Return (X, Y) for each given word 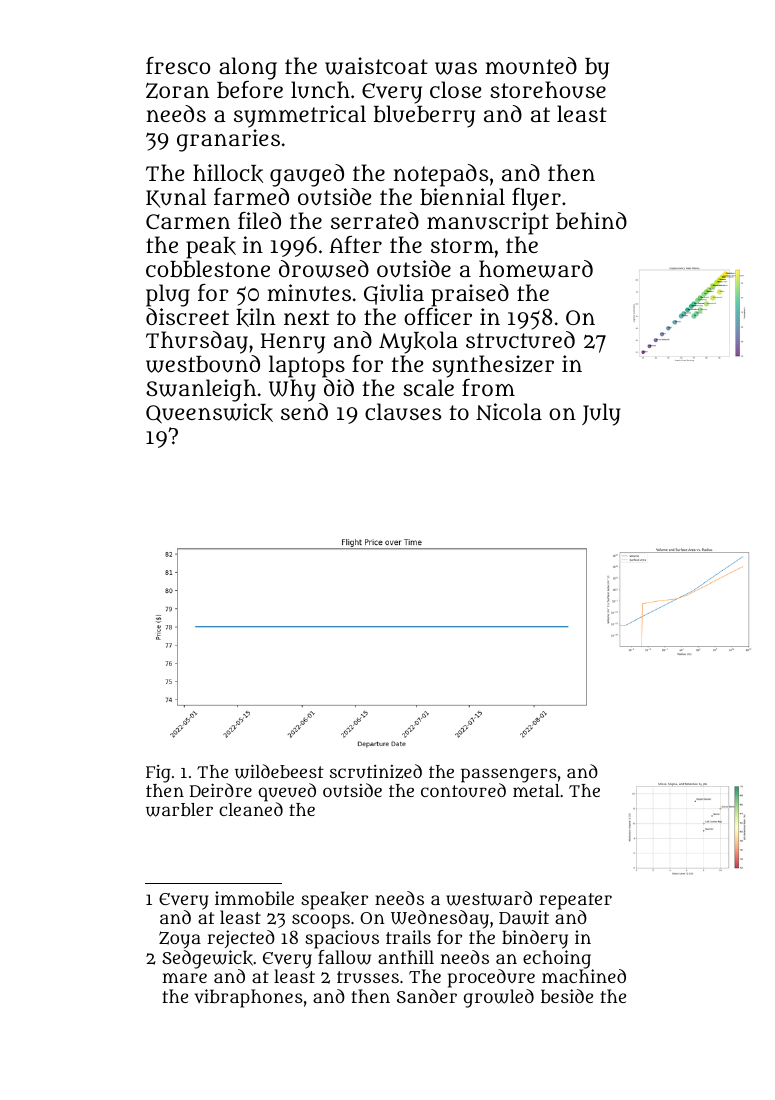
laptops (307, 366)
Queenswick (209, 413)
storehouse (548, 90)
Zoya (180, 940)
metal (536, 790)
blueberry (424, 116)
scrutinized (376, 771)
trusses (368, 977)
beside (567, 996)
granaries (228, 140)
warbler (179, 810)
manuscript (488, 223)
